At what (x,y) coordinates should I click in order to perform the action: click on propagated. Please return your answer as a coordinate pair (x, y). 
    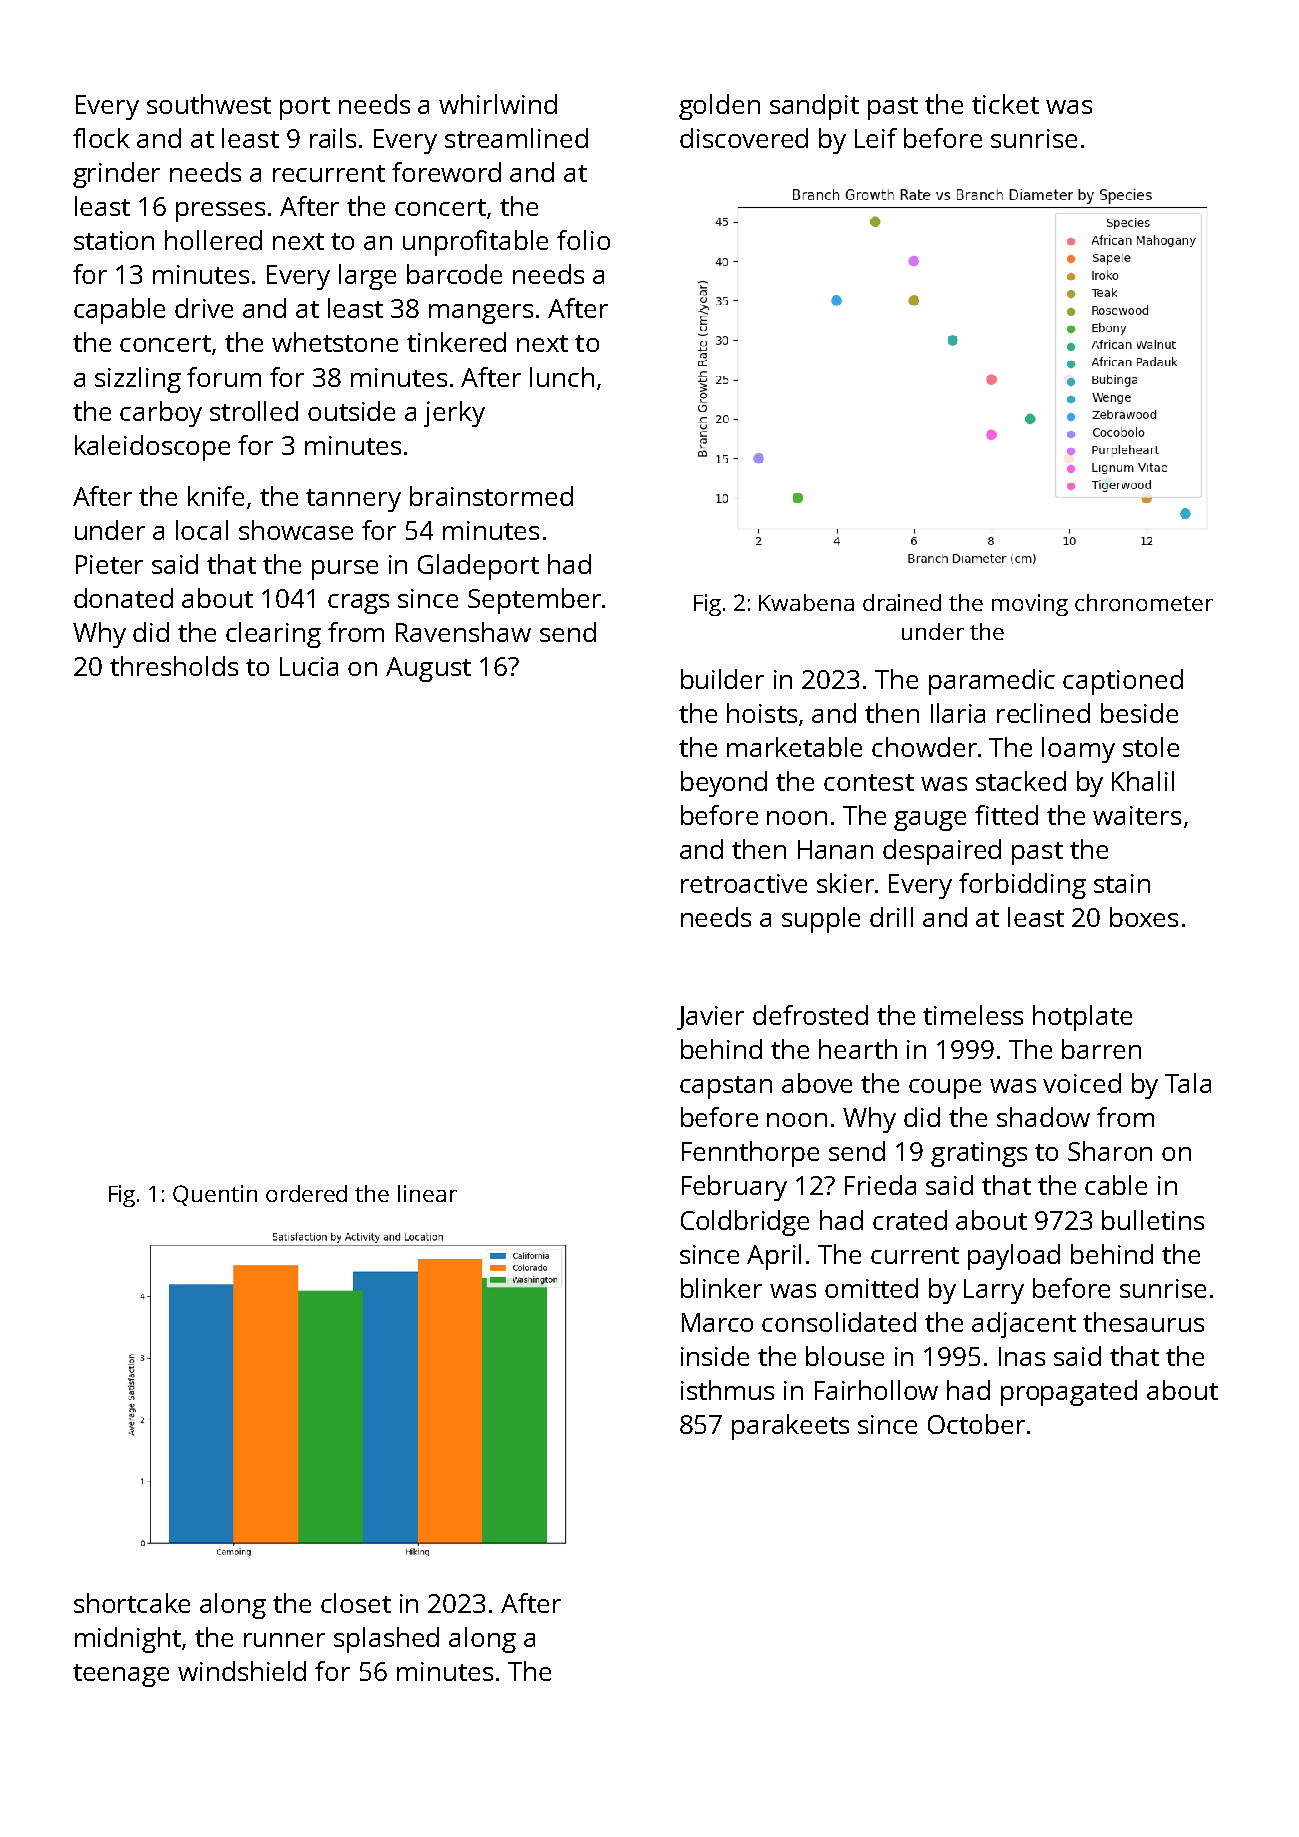
    Looking at the image, I should click on (1069, 1393).
